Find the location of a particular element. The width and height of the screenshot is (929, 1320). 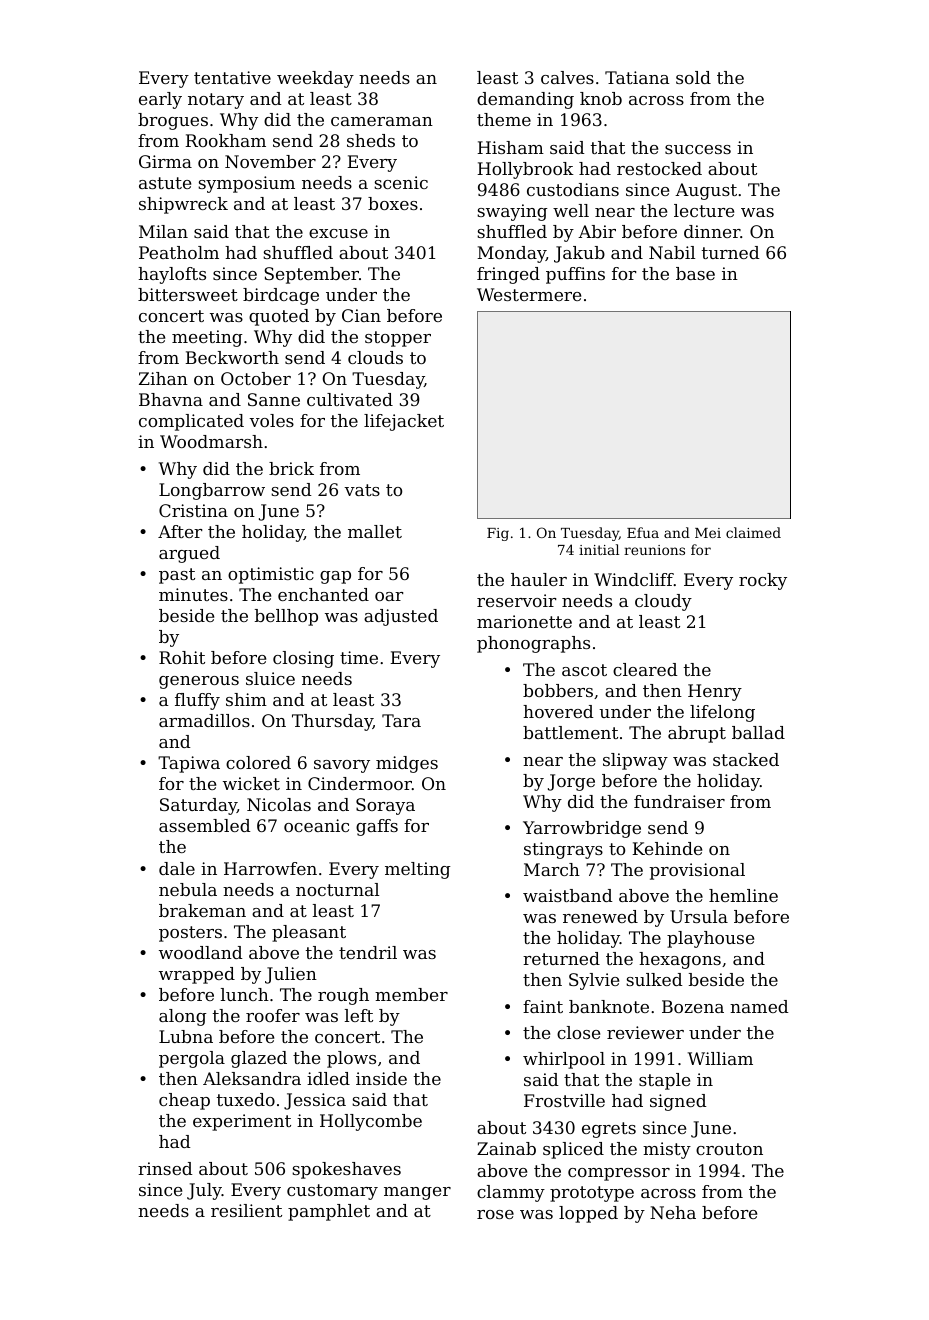

base is located at coordinates (695, 273).
